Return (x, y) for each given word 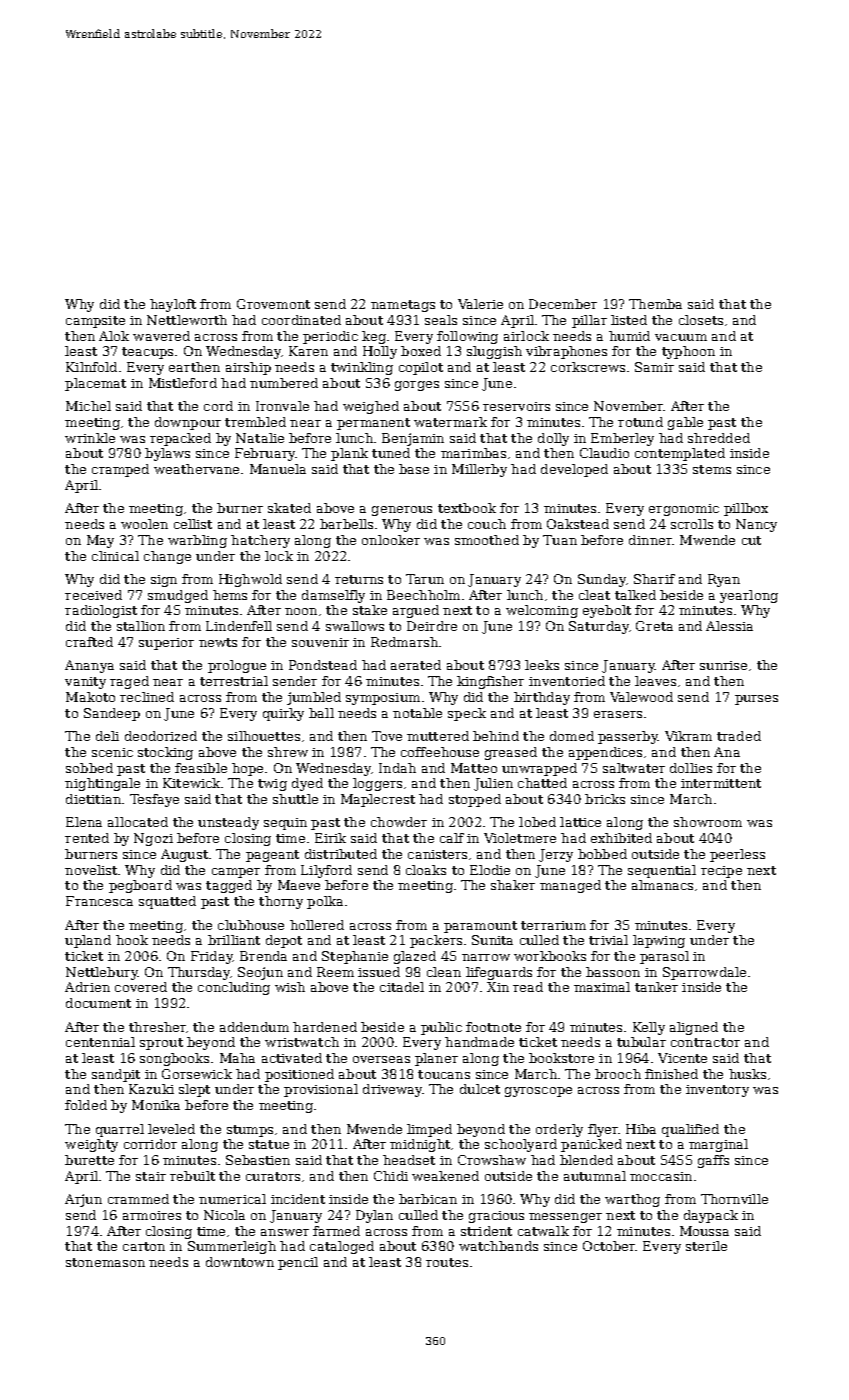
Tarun (425, 579)
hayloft (173, 305)
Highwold (250, 580)
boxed (421, 351)
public (441, 1028)
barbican (428, 1199)
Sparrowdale (704, 973)
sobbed (89, 768)
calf (452, 838)
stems (712, 469)
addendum (254, 1027)
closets (701, 320)
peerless (737, 855)
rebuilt (192, 1176)
